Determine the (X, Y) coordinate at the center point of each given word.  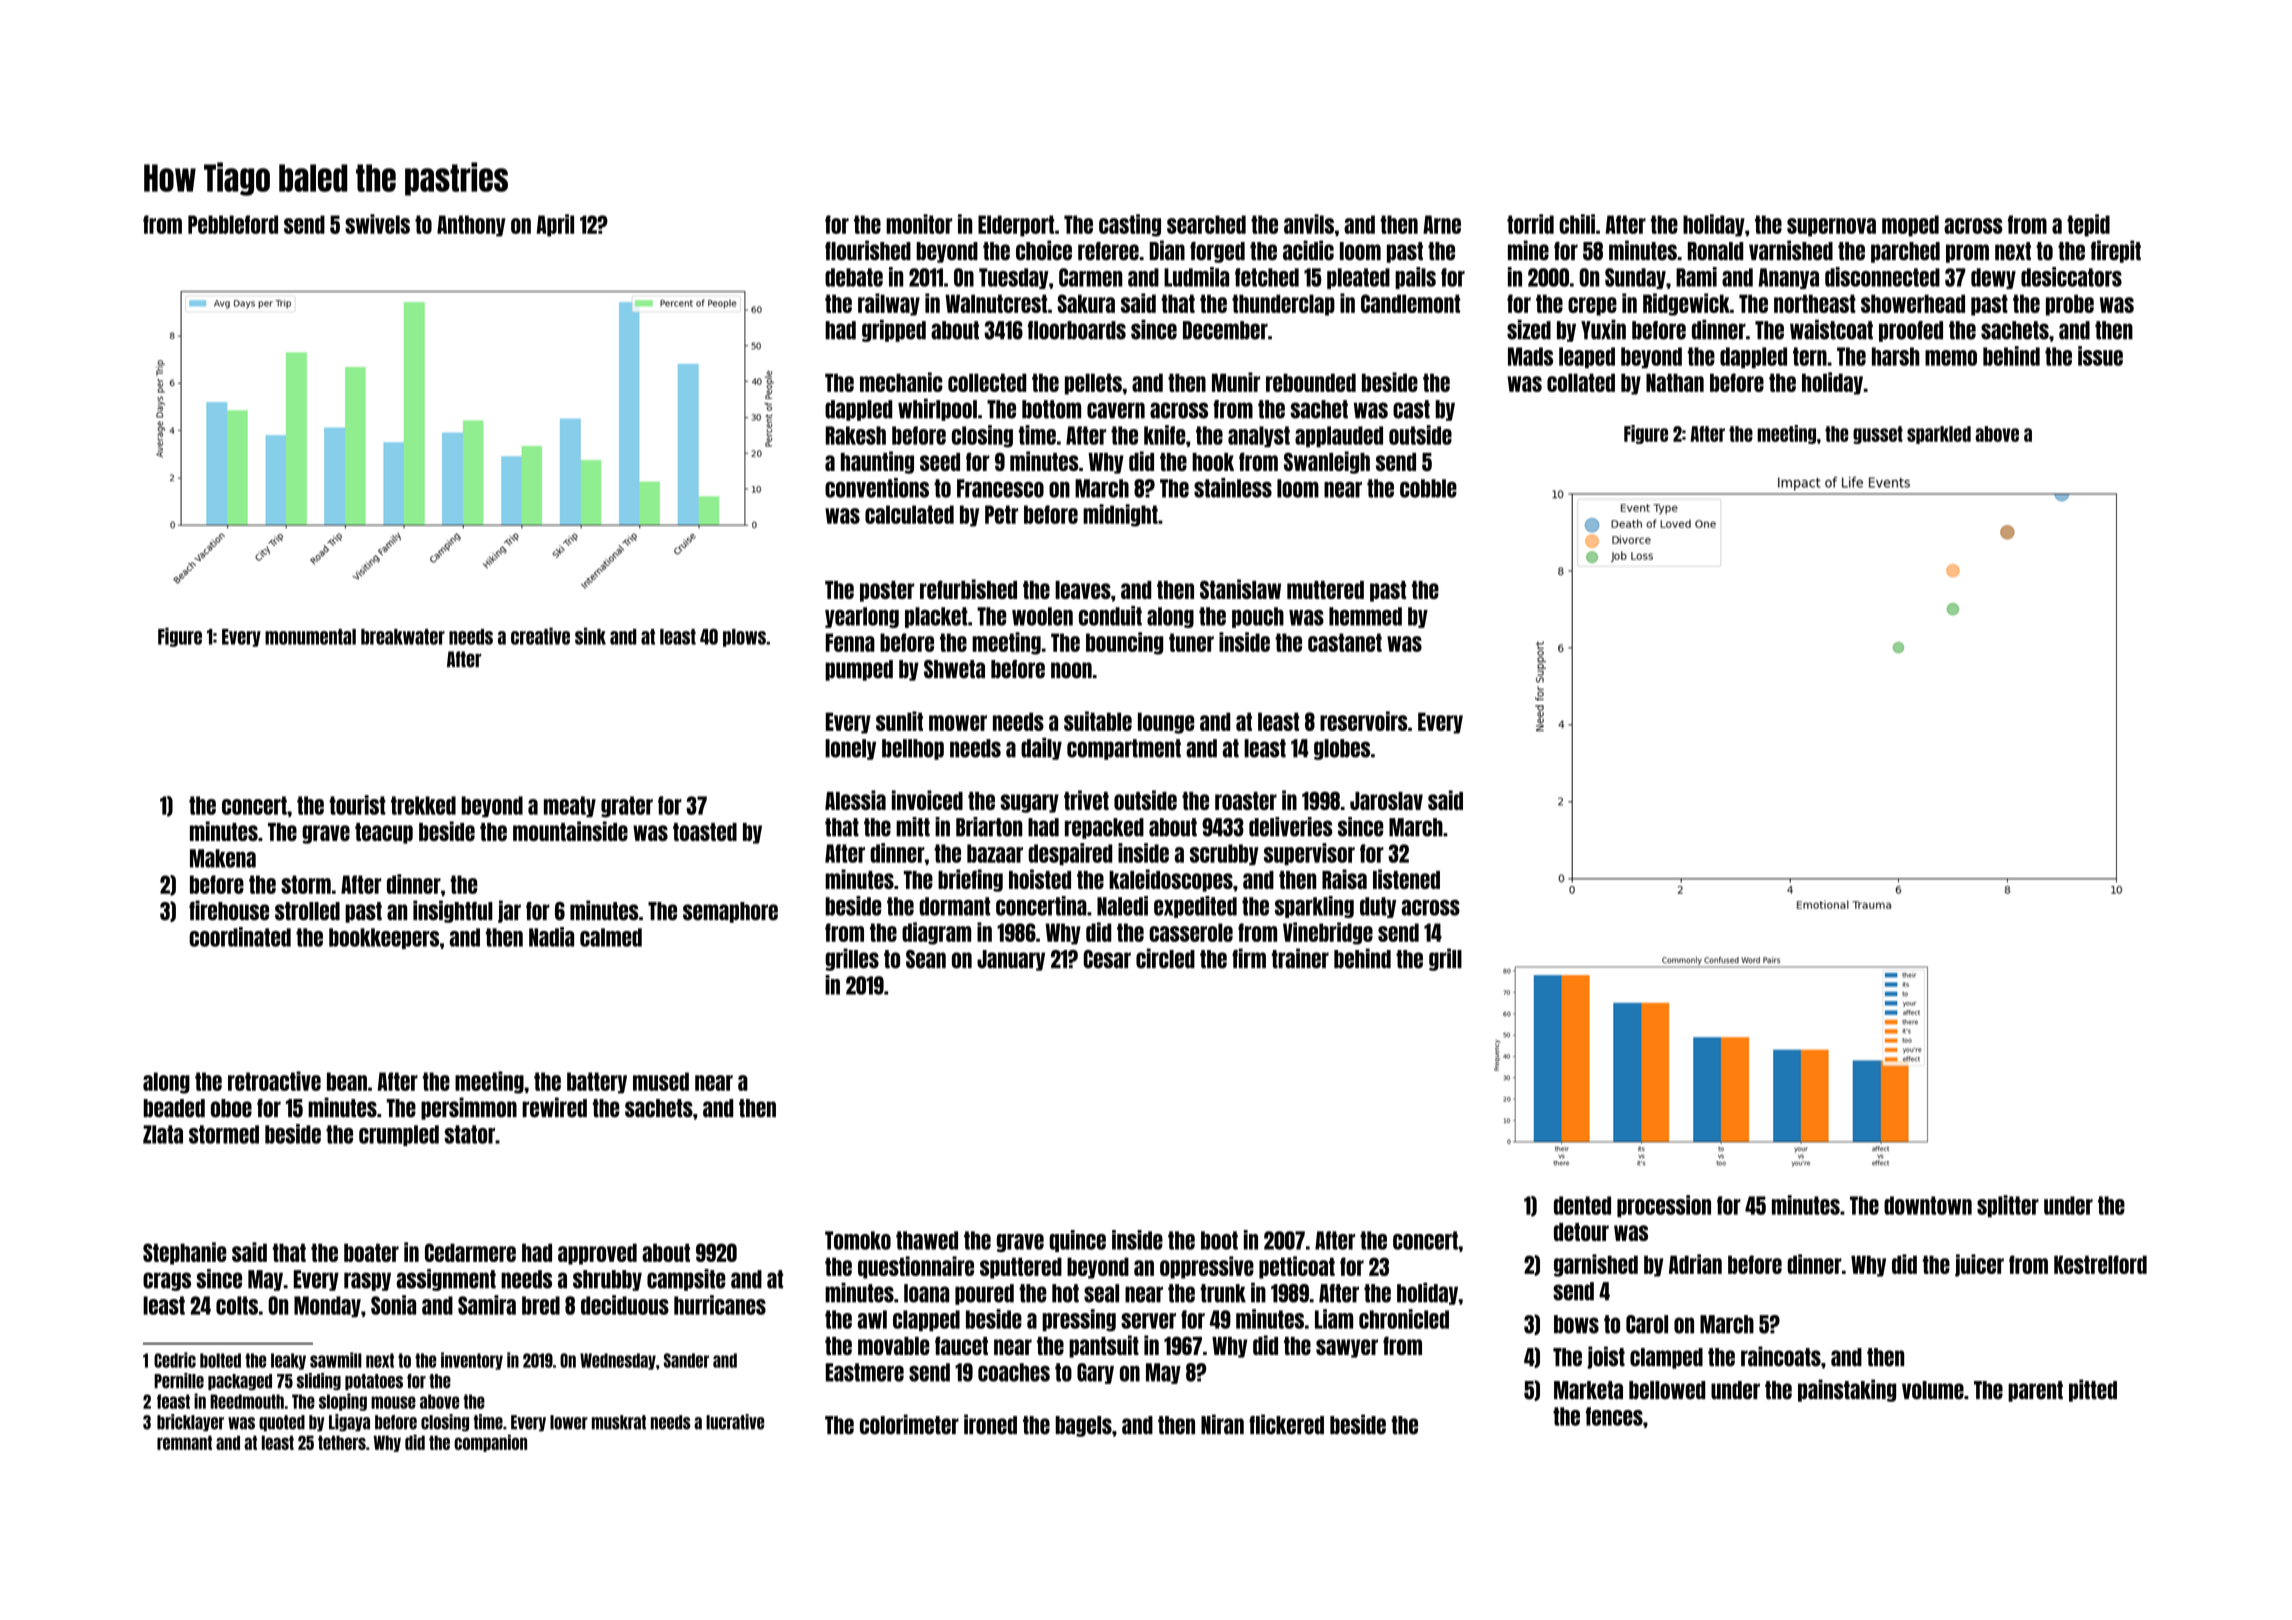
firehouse (229, 910)
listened (1406, 879)
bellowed (1667, 1390)
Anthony (471, 226)
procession (1664, 1206)
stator (469, 1134)
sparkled (1939, 435)
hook (1213, 462)
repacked (1104, 828)
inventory (472, 1361)
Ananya (1788, 278)
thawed (927, 1240)
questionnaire (916, 1267)
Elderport (1016, 226)
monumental (310, 637)
